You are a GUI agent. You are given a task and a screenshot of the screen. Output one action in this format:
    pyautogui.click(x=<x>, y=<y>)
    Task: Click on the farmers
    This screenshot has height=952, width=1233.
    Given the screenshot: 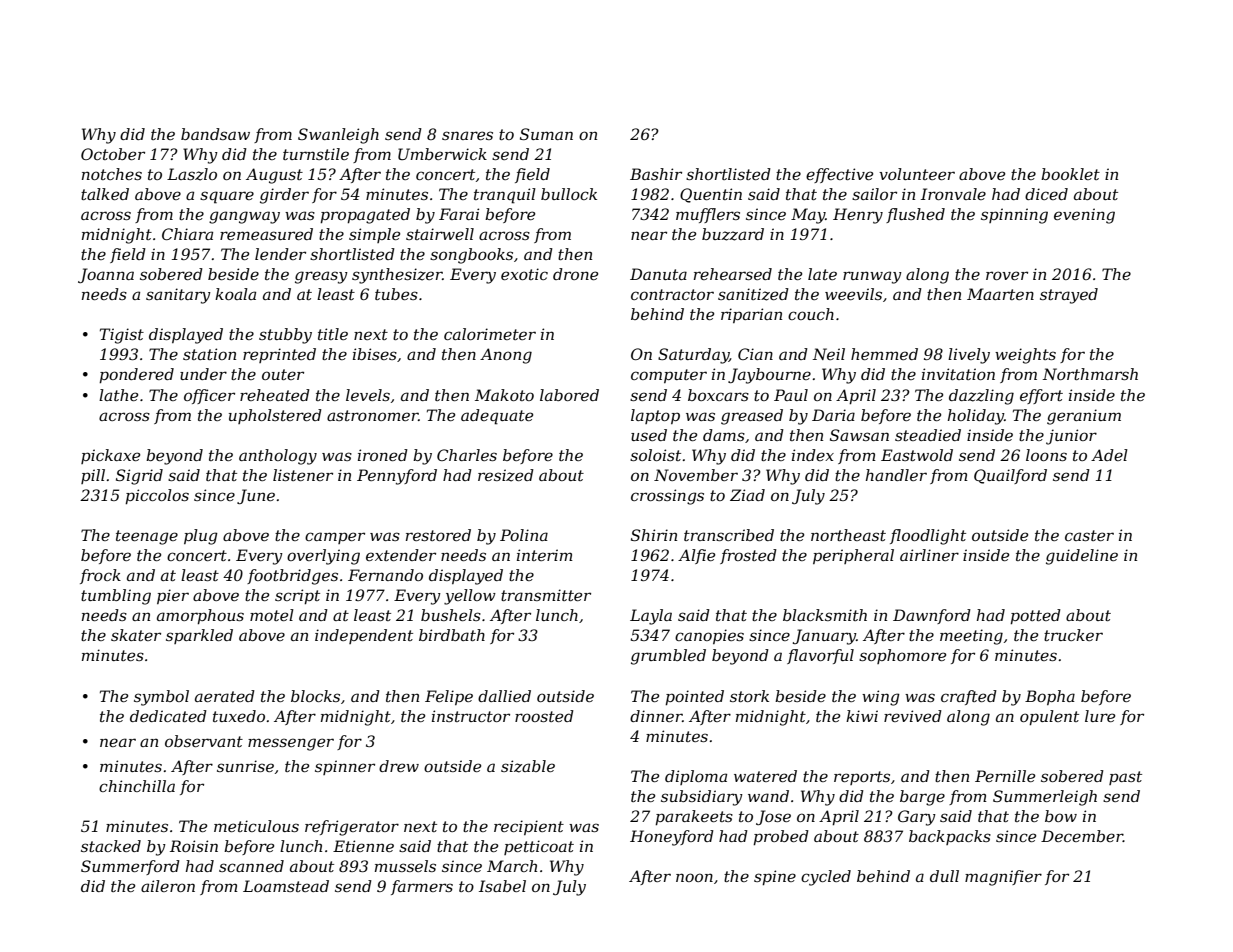 What is the action you would take?
    pyautogui.click(x=422, y=887)
